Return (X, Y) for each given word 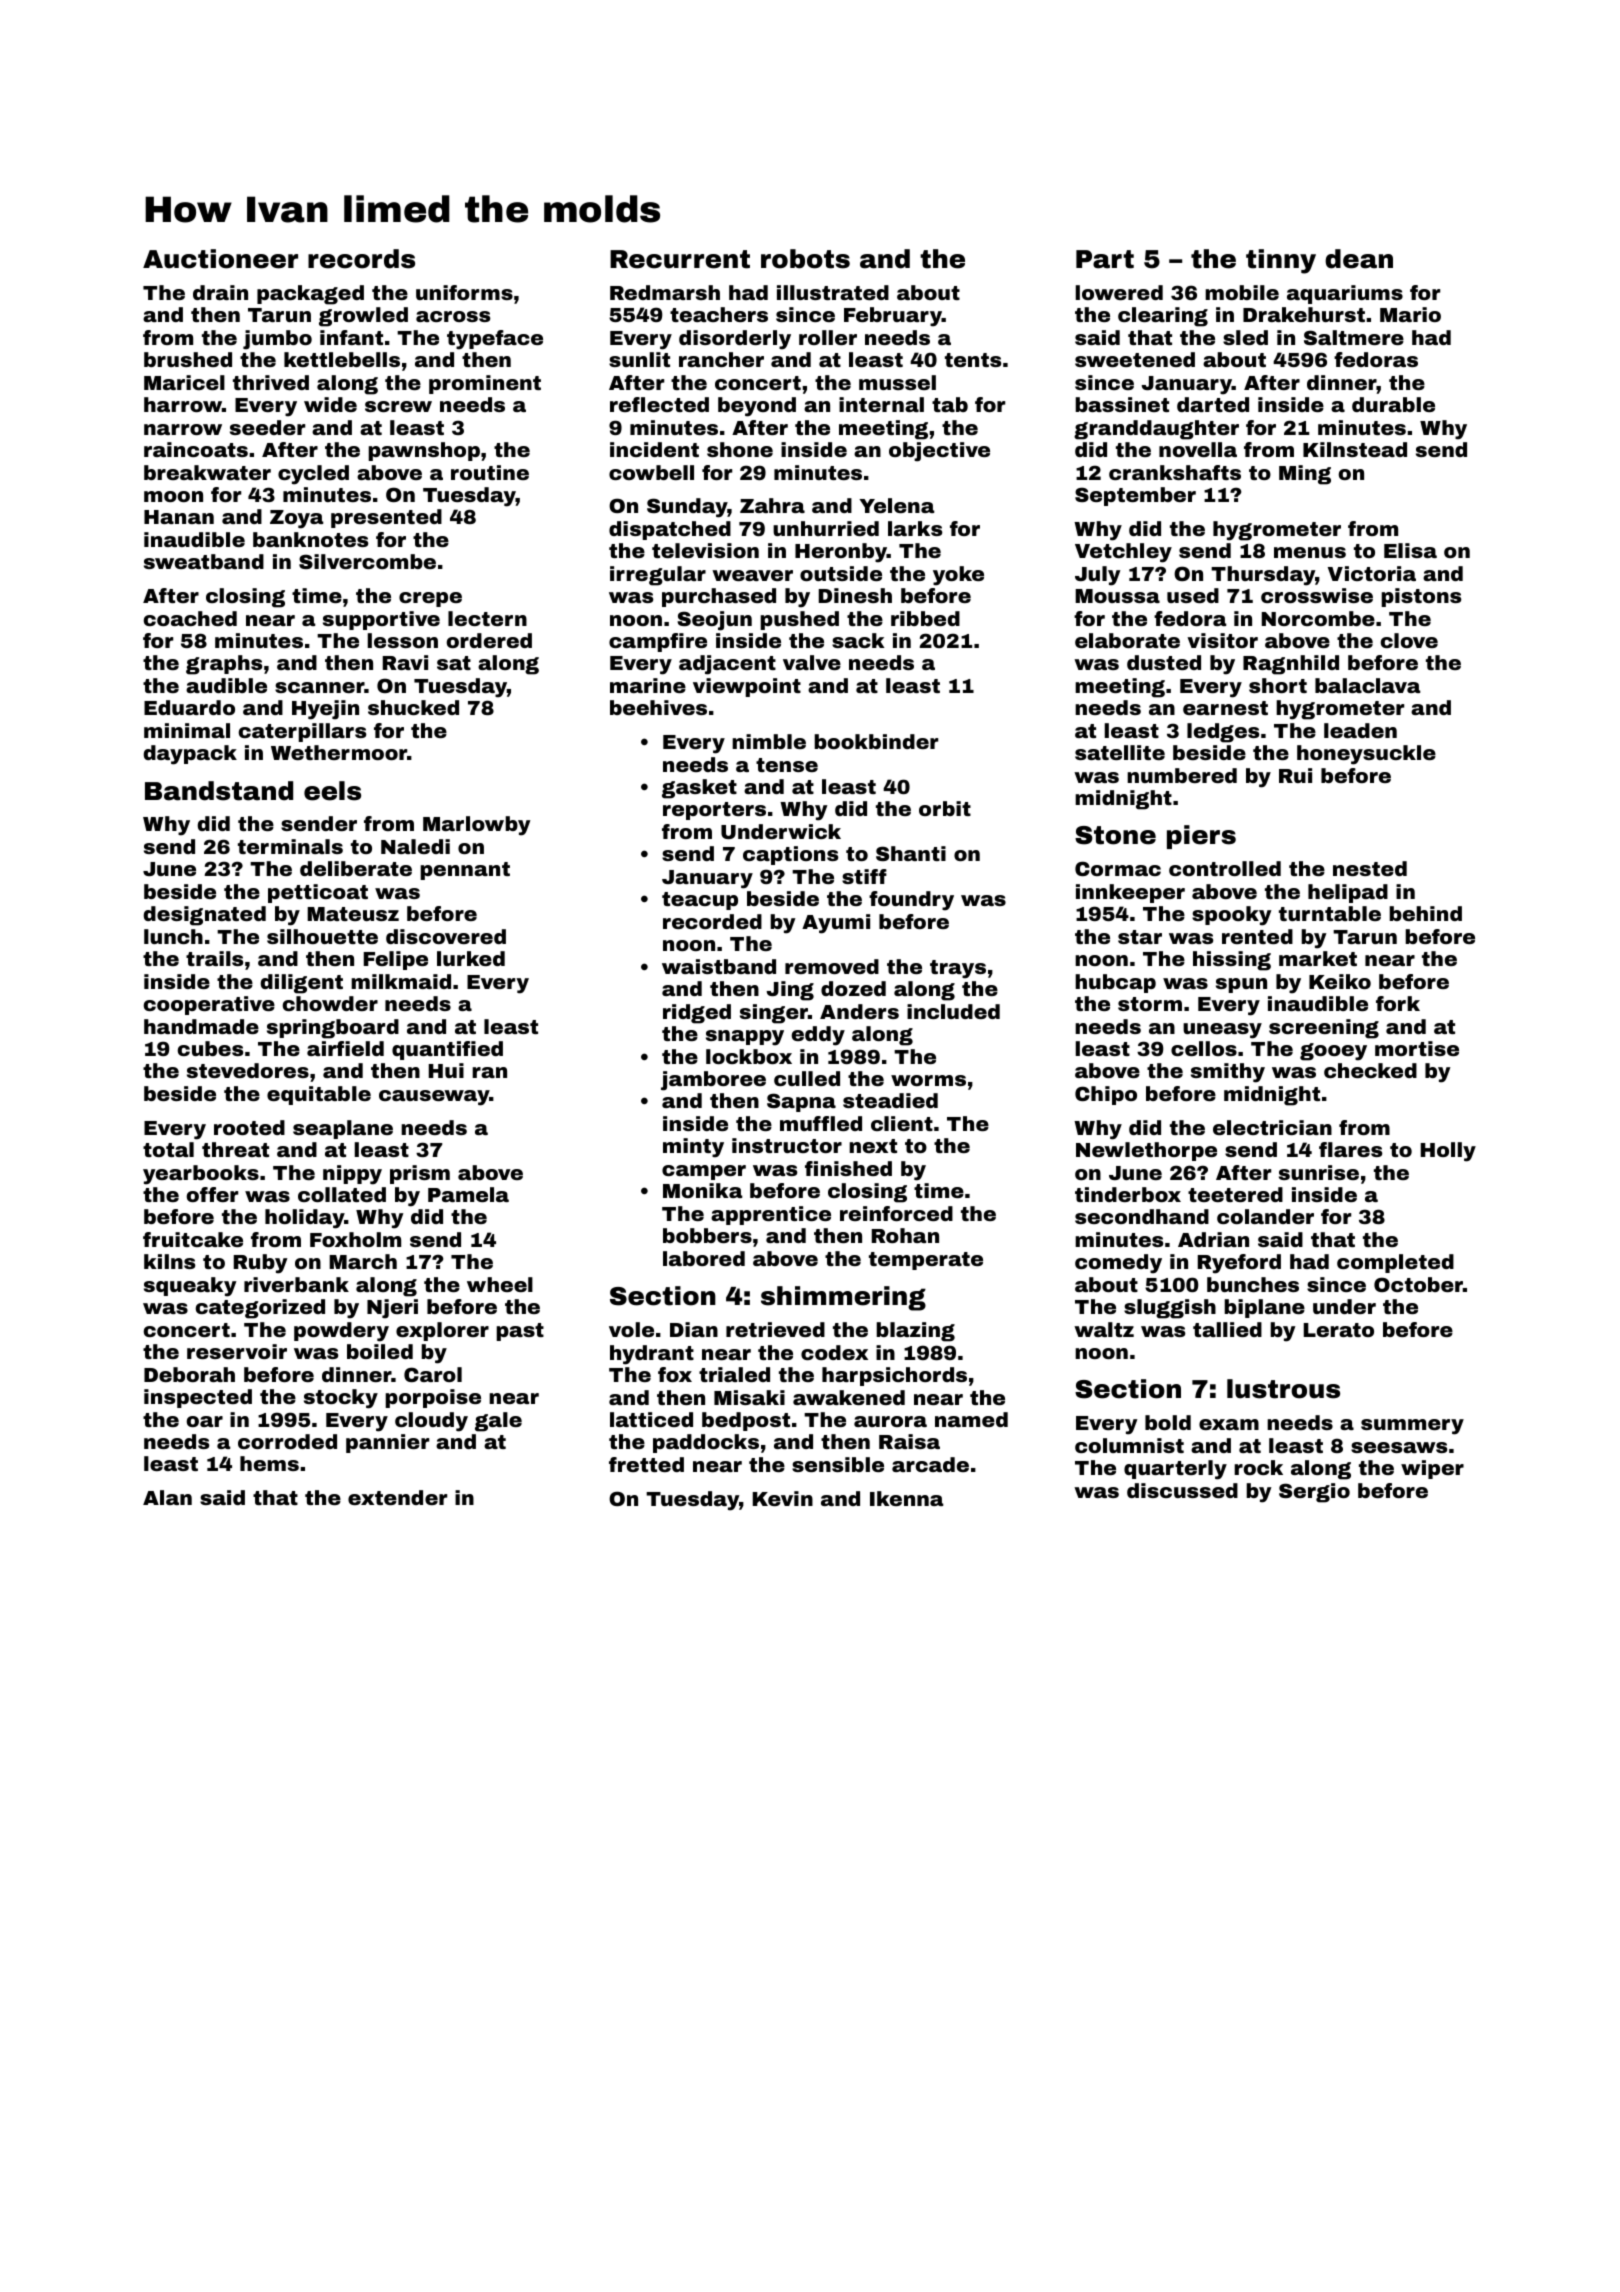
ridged (697, 1014)
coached (190, 618)
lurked (471, 958)
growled (363, 317)
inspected (198, 1398)
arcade (930, 1464)
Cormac (1118, 868)
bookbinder (876, 741)
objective (939, 452)
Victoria (1372, 573)
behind (1425, 913)
